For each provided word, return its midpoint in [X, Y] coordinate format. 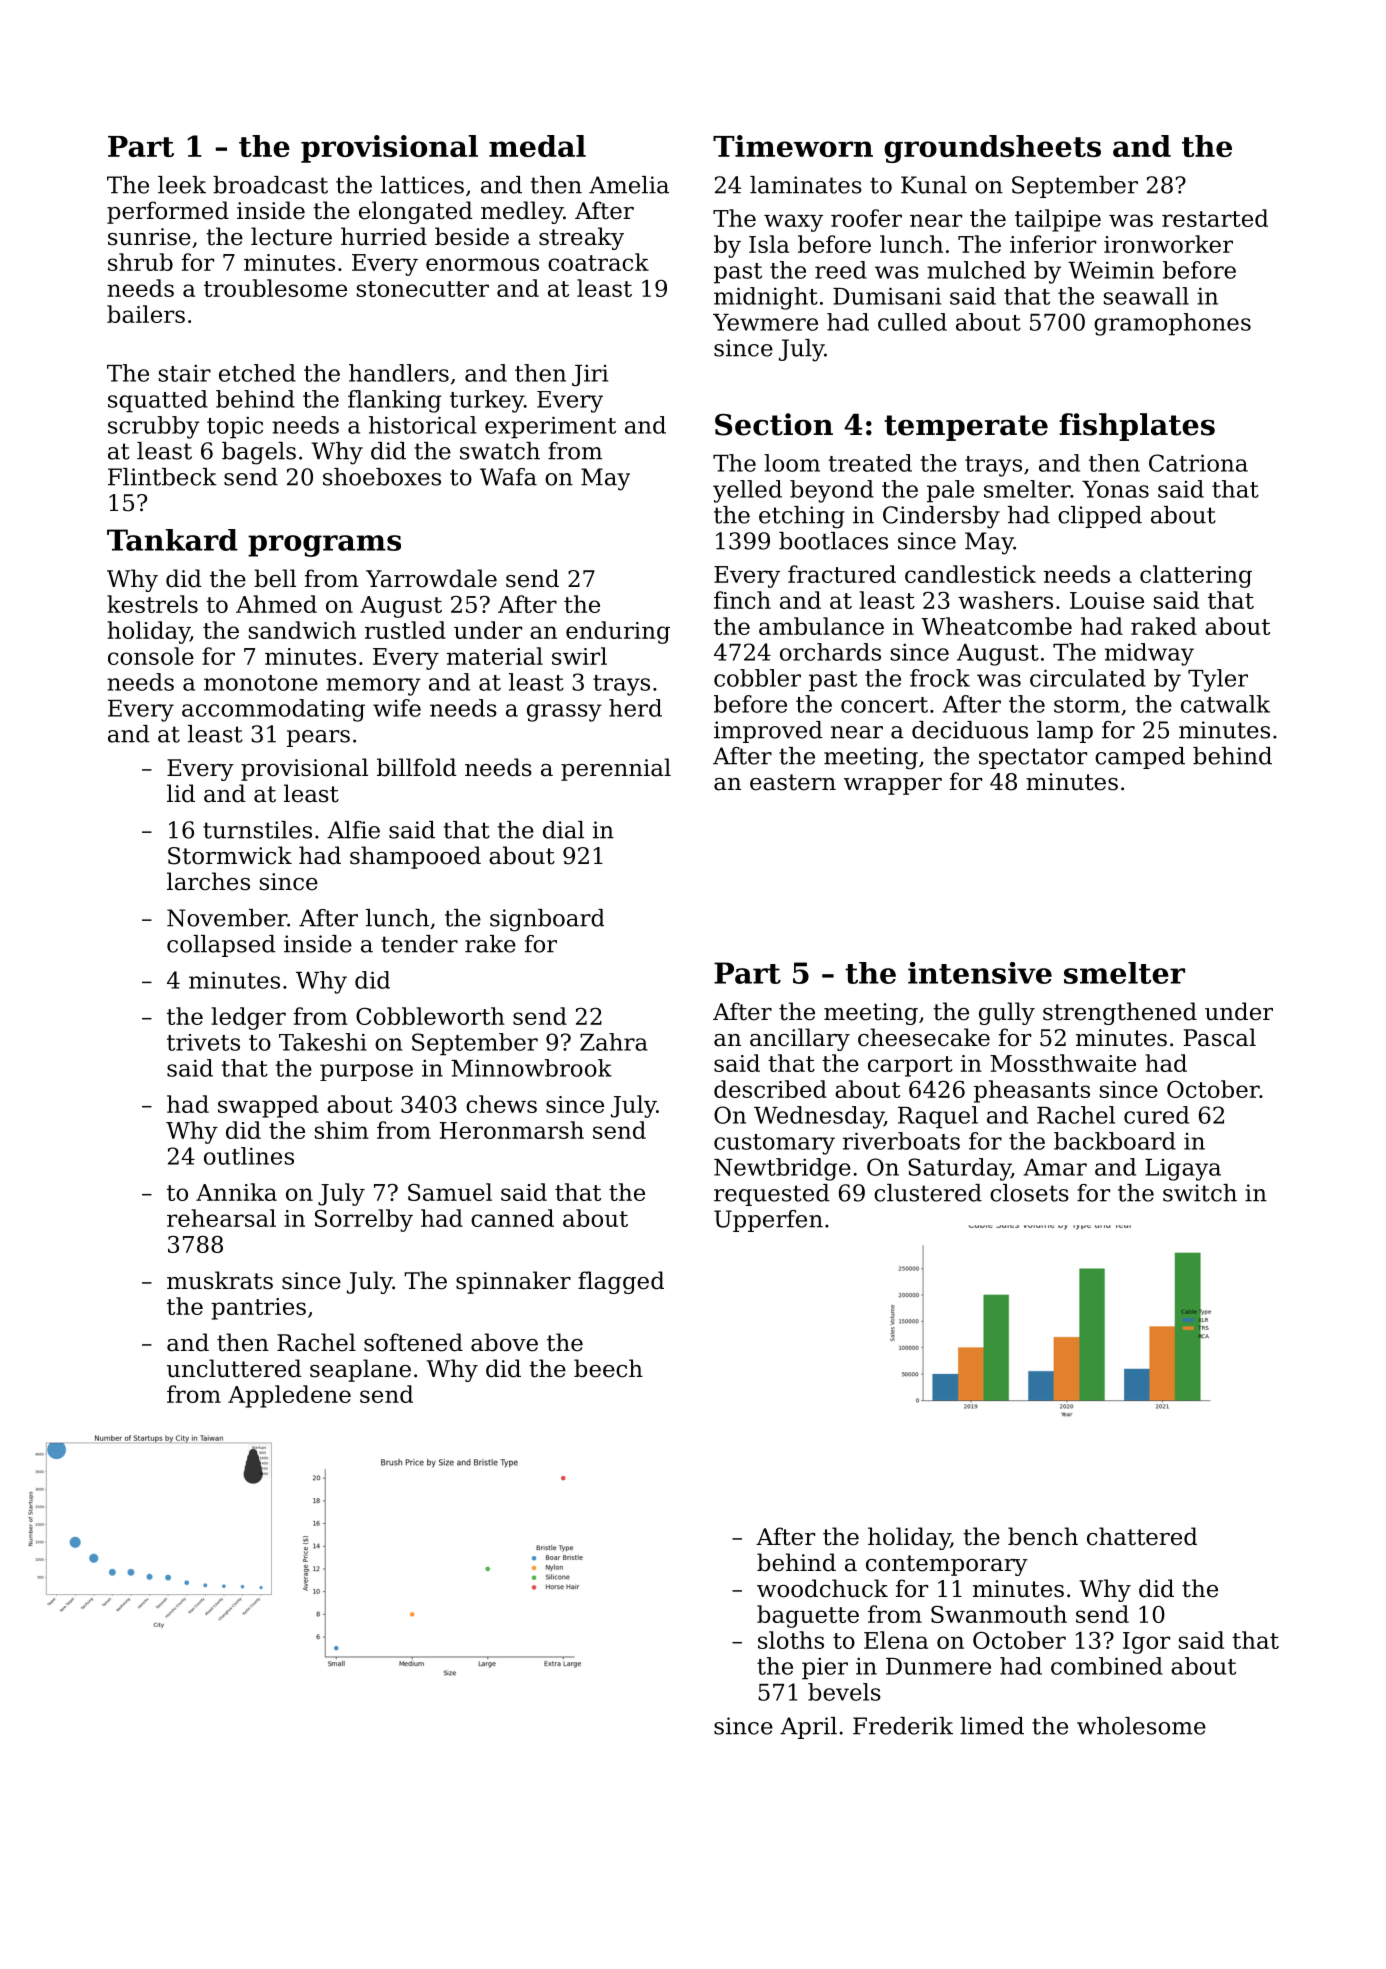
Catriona [1198, 463]
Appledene [289, 1396]
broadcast [270, 185]
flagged [621, 1282]
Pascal [1220, 1037]
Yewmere [765, 322]
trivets [203, 1042]
